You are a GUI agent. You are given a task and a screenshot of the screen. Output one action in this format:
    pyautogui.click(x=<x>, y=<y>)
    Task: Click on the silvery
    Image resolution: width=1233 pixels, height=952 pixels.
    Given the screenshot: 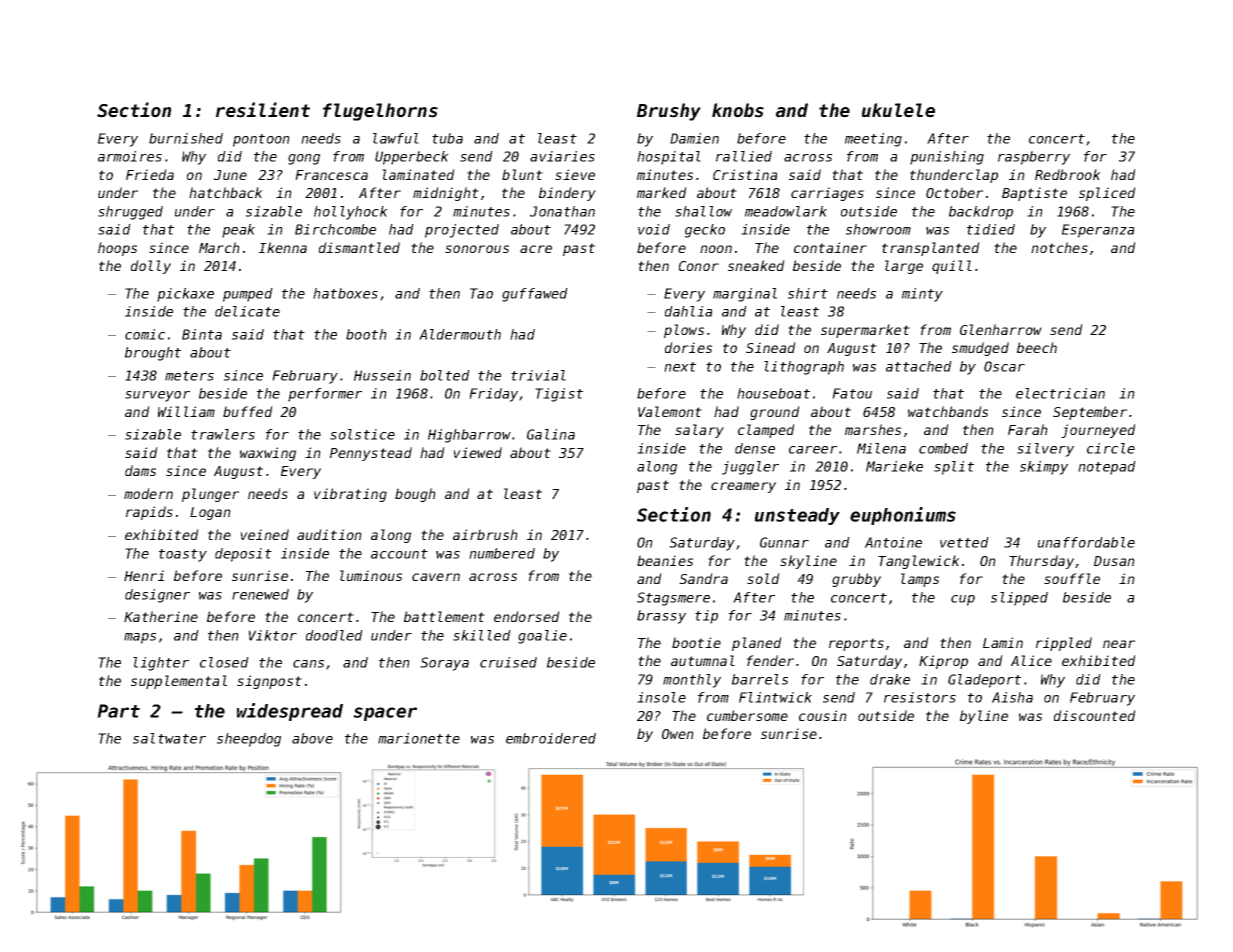 What is the action you would take?
    pyautogui.click(x=1045, y=450)
